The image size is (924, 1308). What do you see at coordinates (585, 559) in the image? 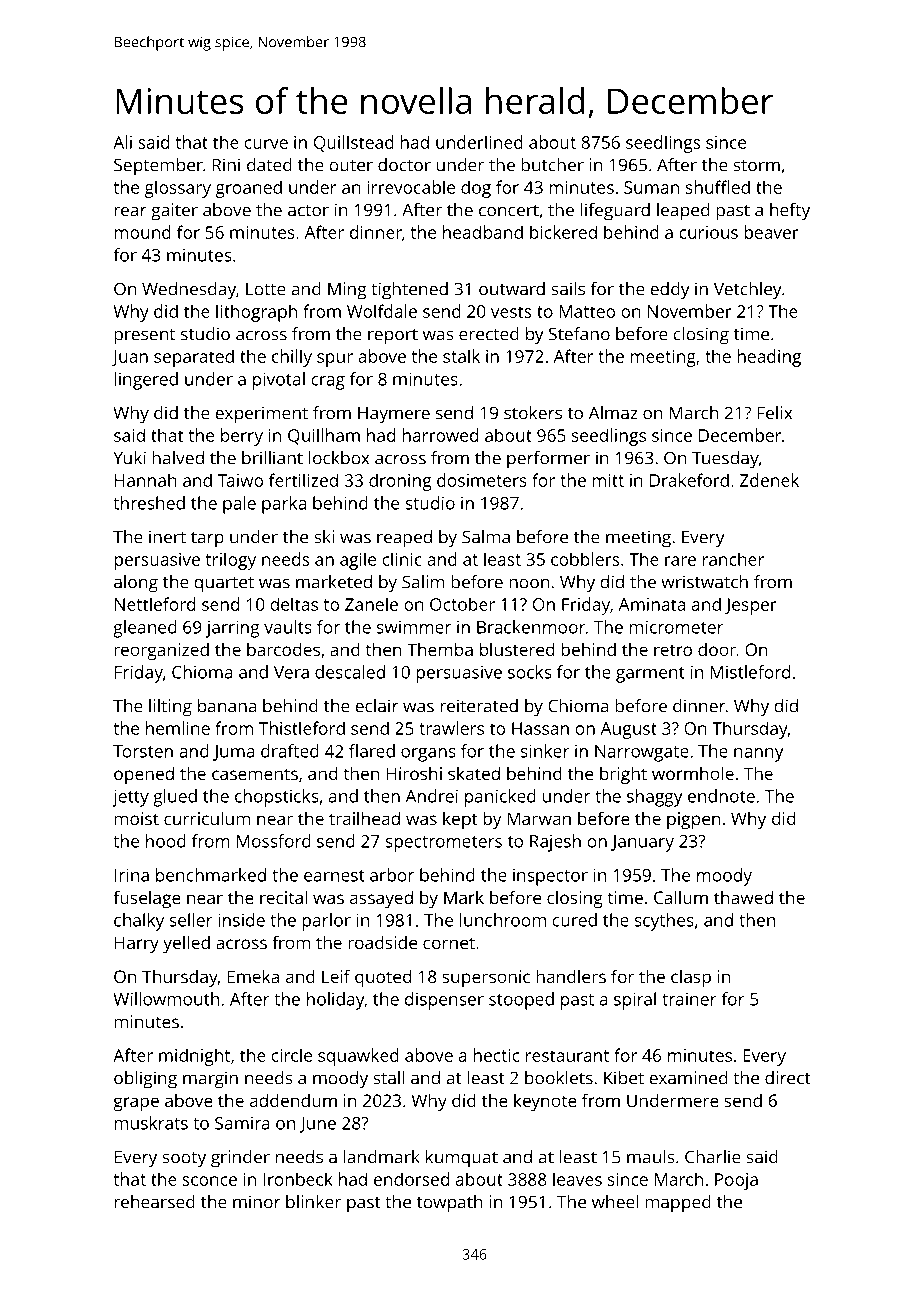
I see `cobblers` at bounding box center [585, 559].
